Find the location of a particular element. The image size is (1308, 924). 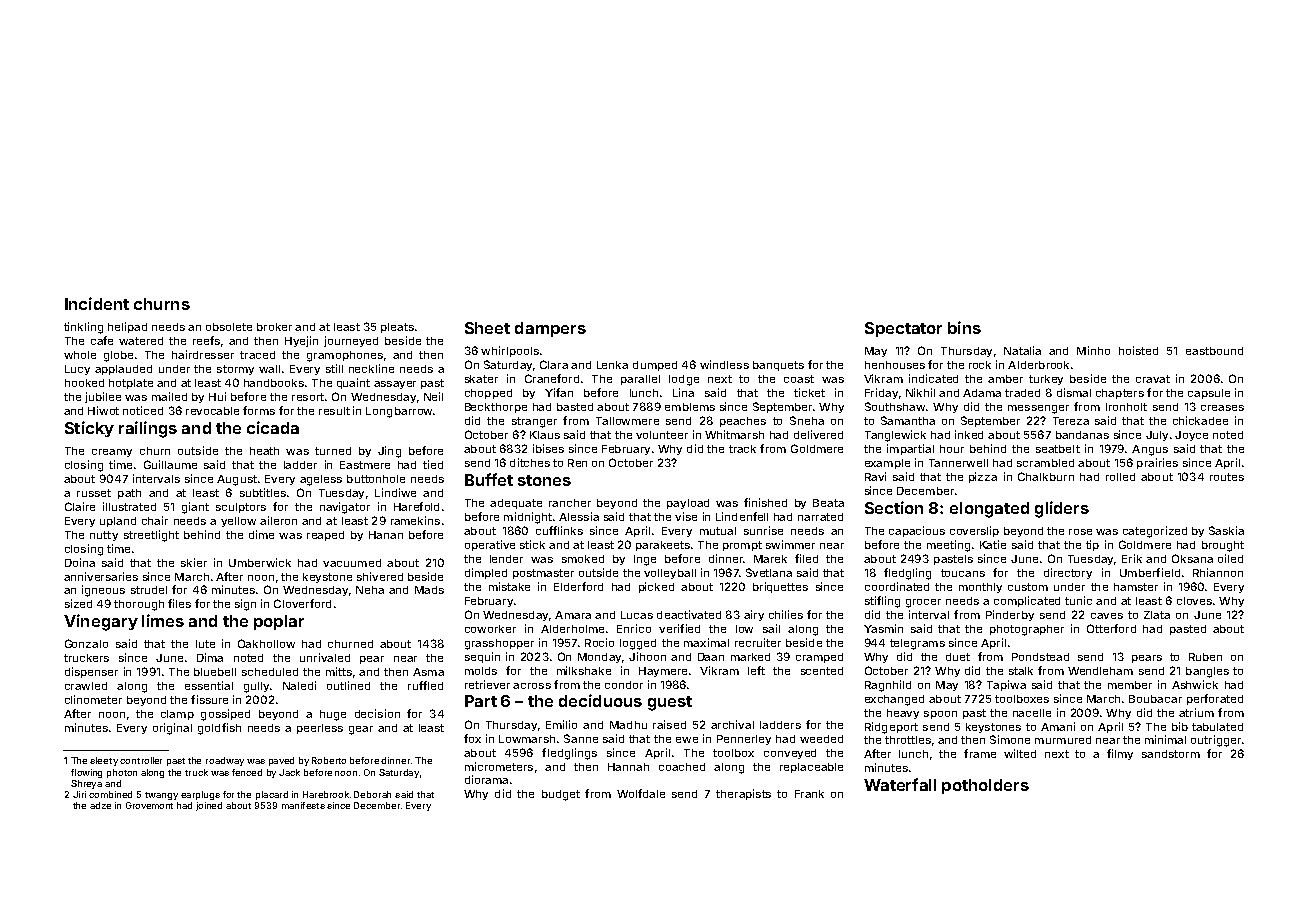

eastbound is located at coordinates (1214, 351).
